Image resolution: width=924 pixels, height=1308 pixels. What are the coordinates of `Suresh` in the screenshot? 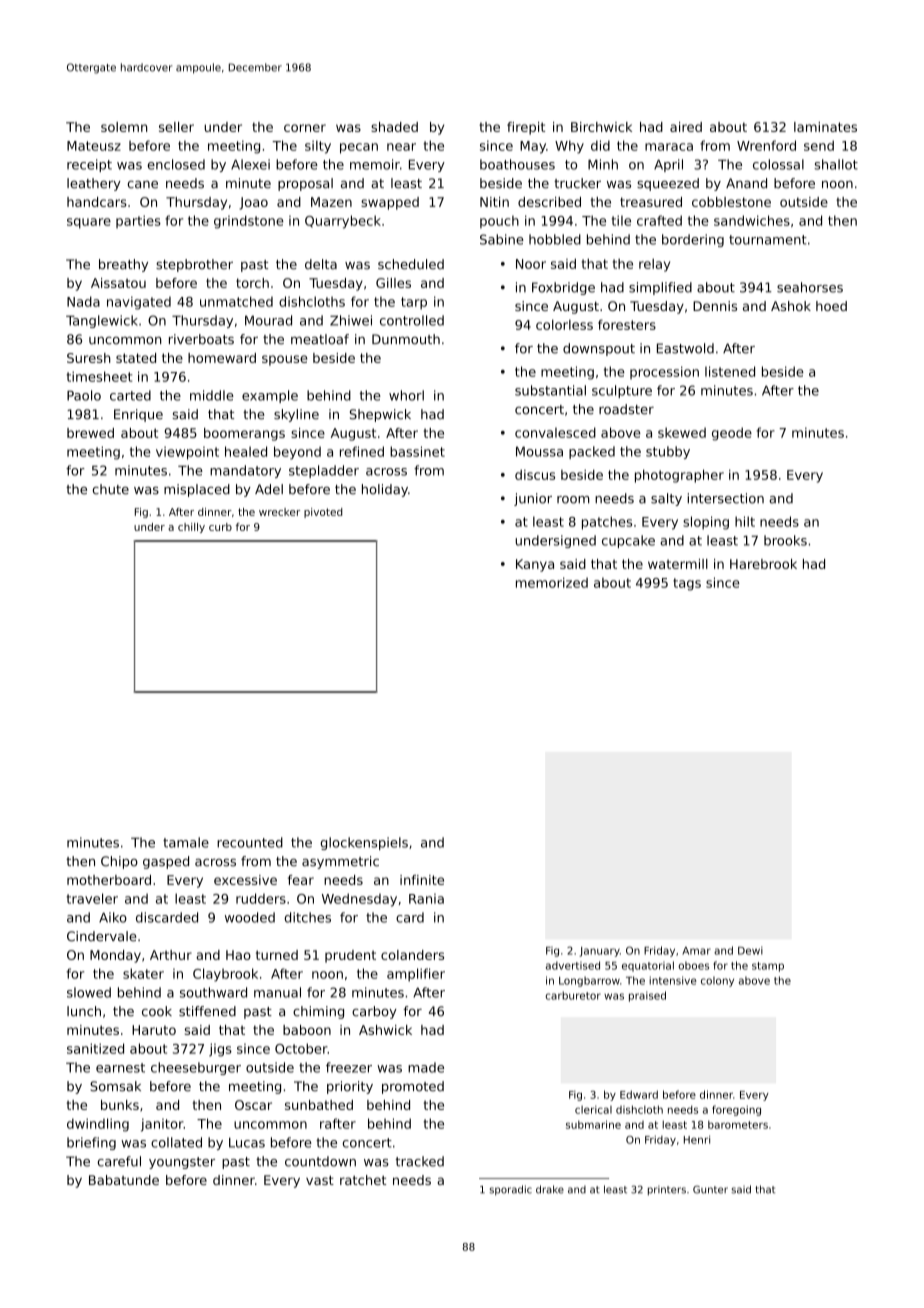 It's located at (88, 358).
